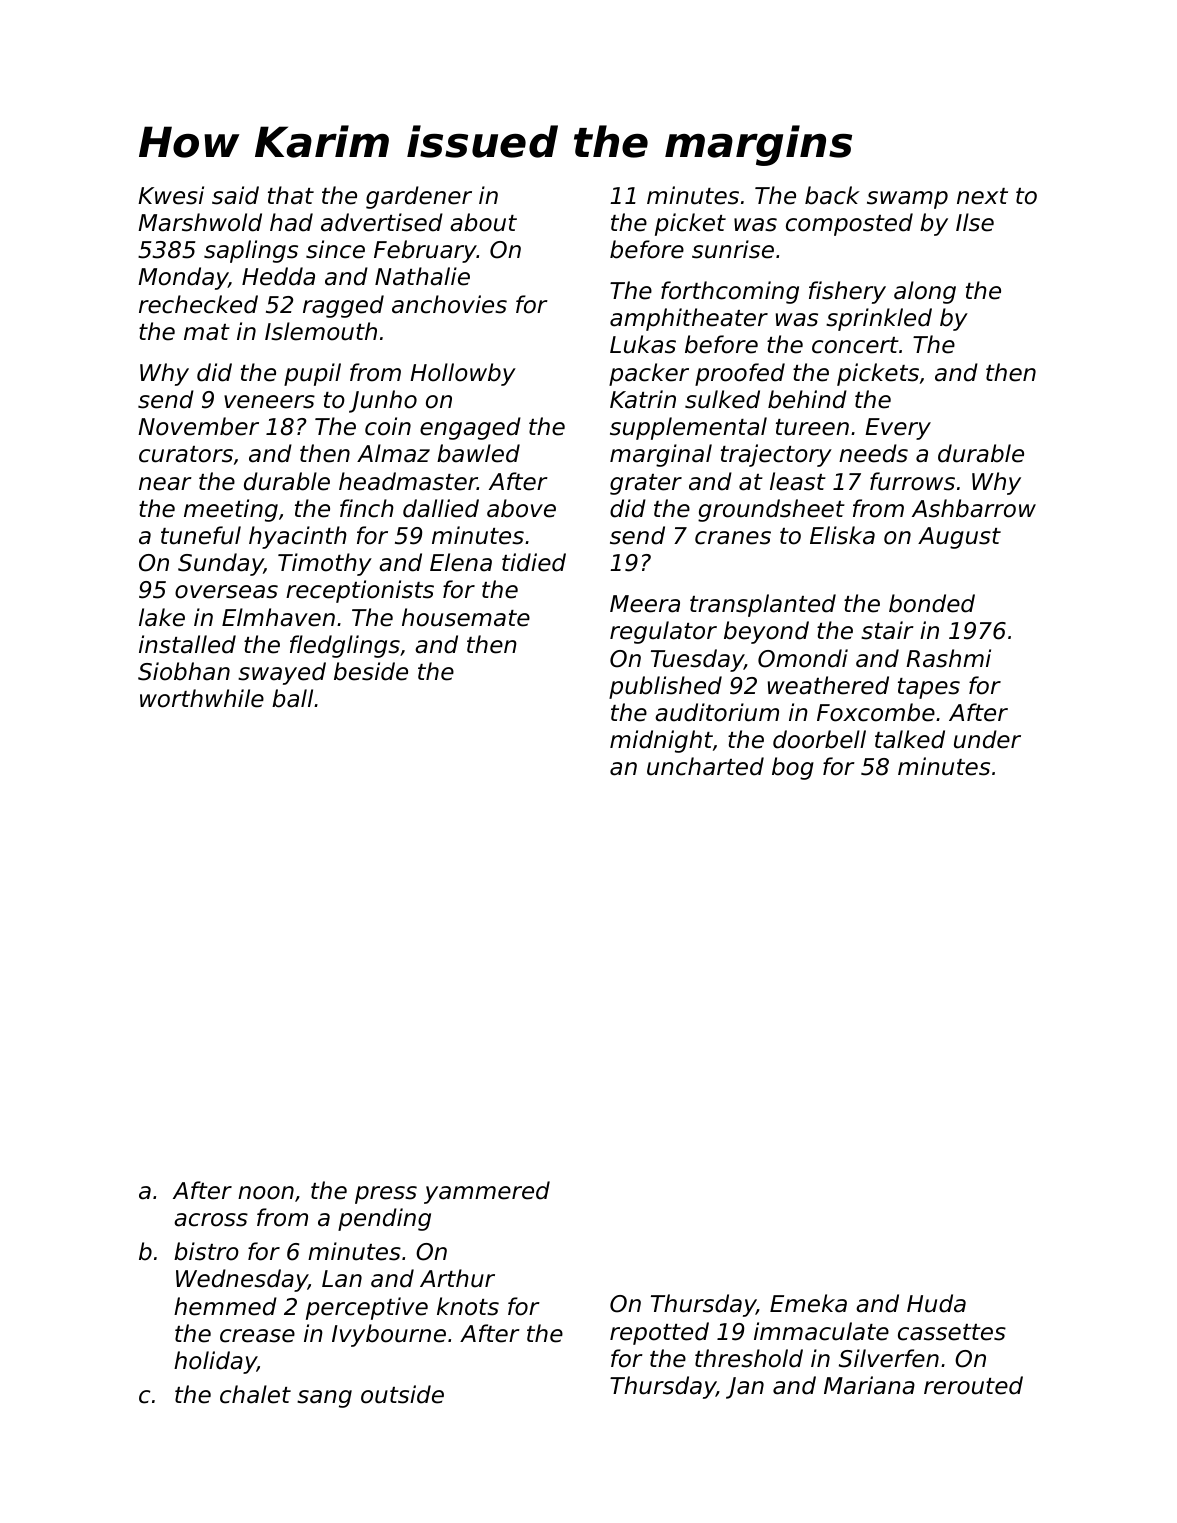  What do you see at coordinates (974, 508) in the screenshot?
I see `Ashbarrow` at bounding box center [974, 508].
